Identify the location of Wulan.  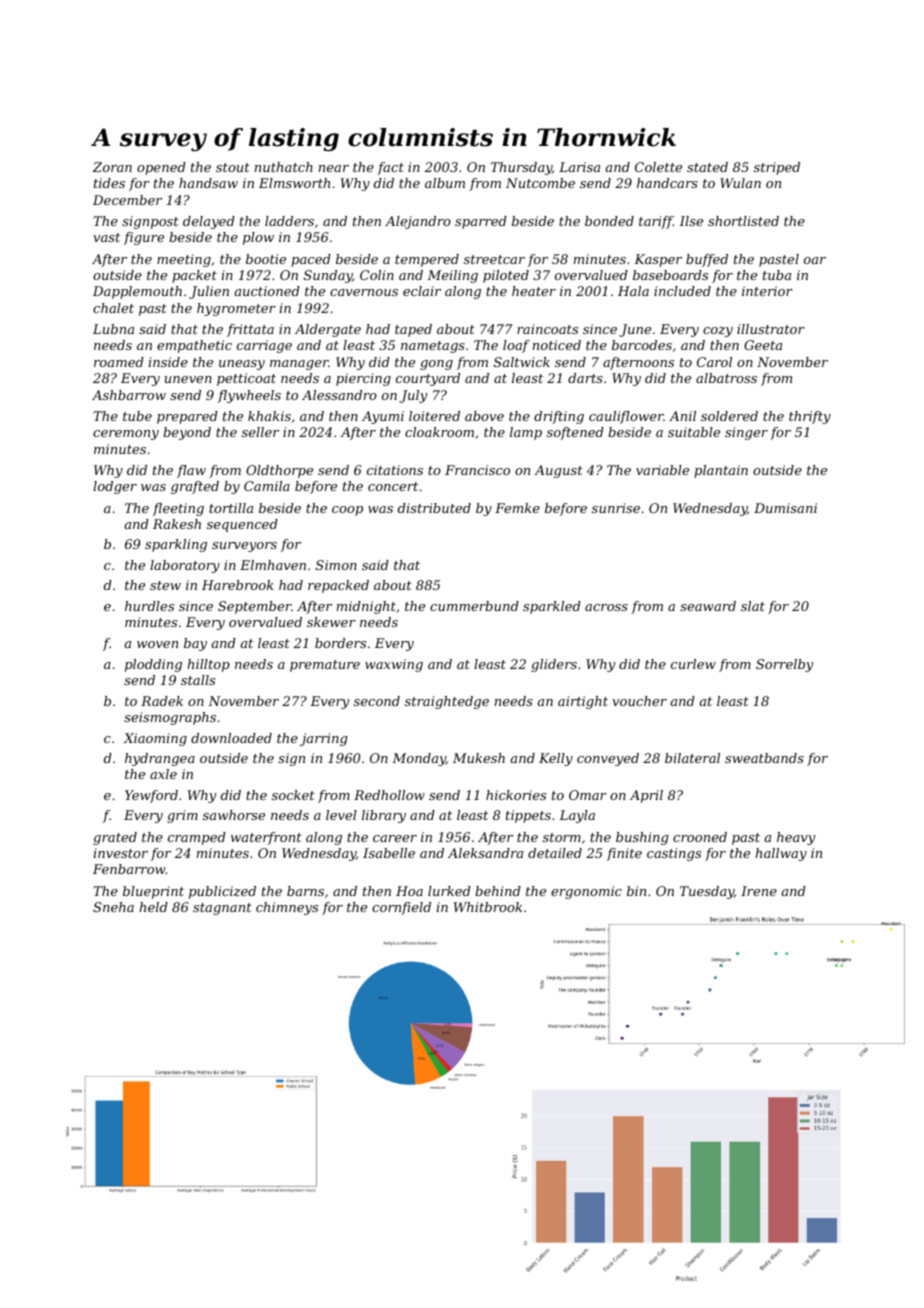
(740, 183).
